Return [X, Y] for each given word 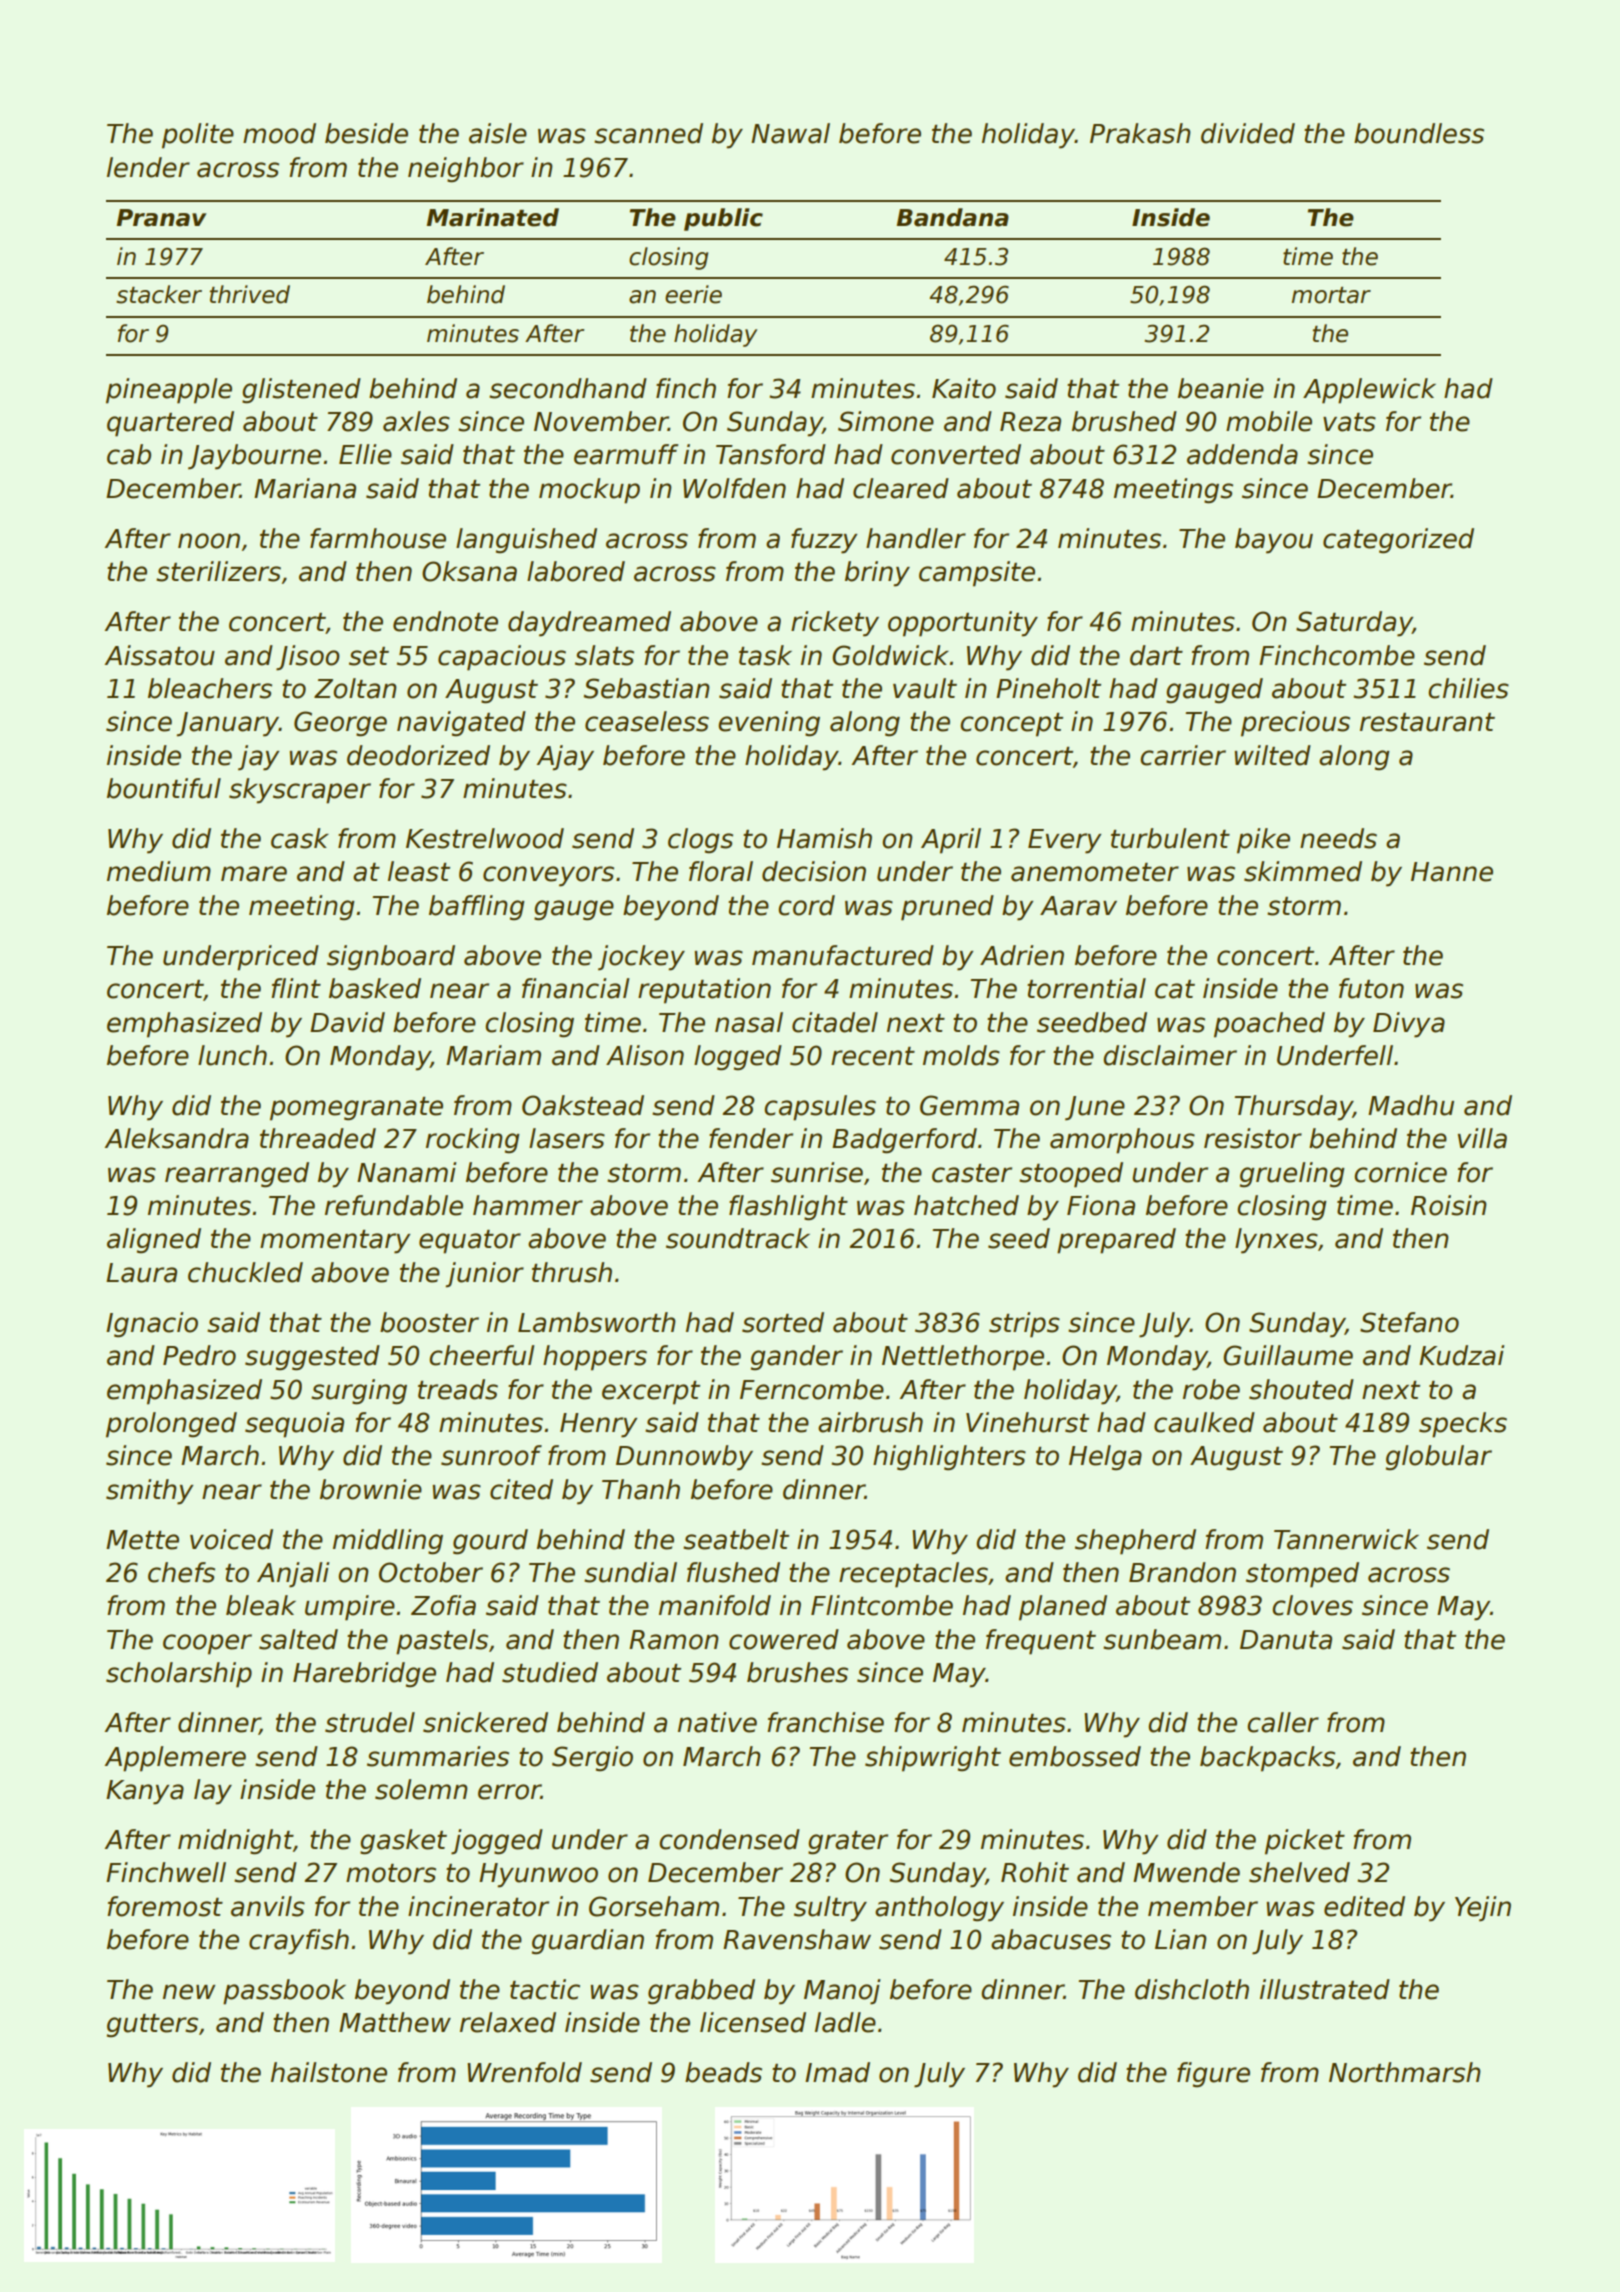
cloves [1312, 1605]
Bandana [953, 217]
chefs [181, 1572]
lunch [232, 1055]
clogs [700, 841]
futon [1371, 988]
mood [279, 133]
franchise [825, 1722]
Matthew [395, 2022]
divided [1248, 133]
